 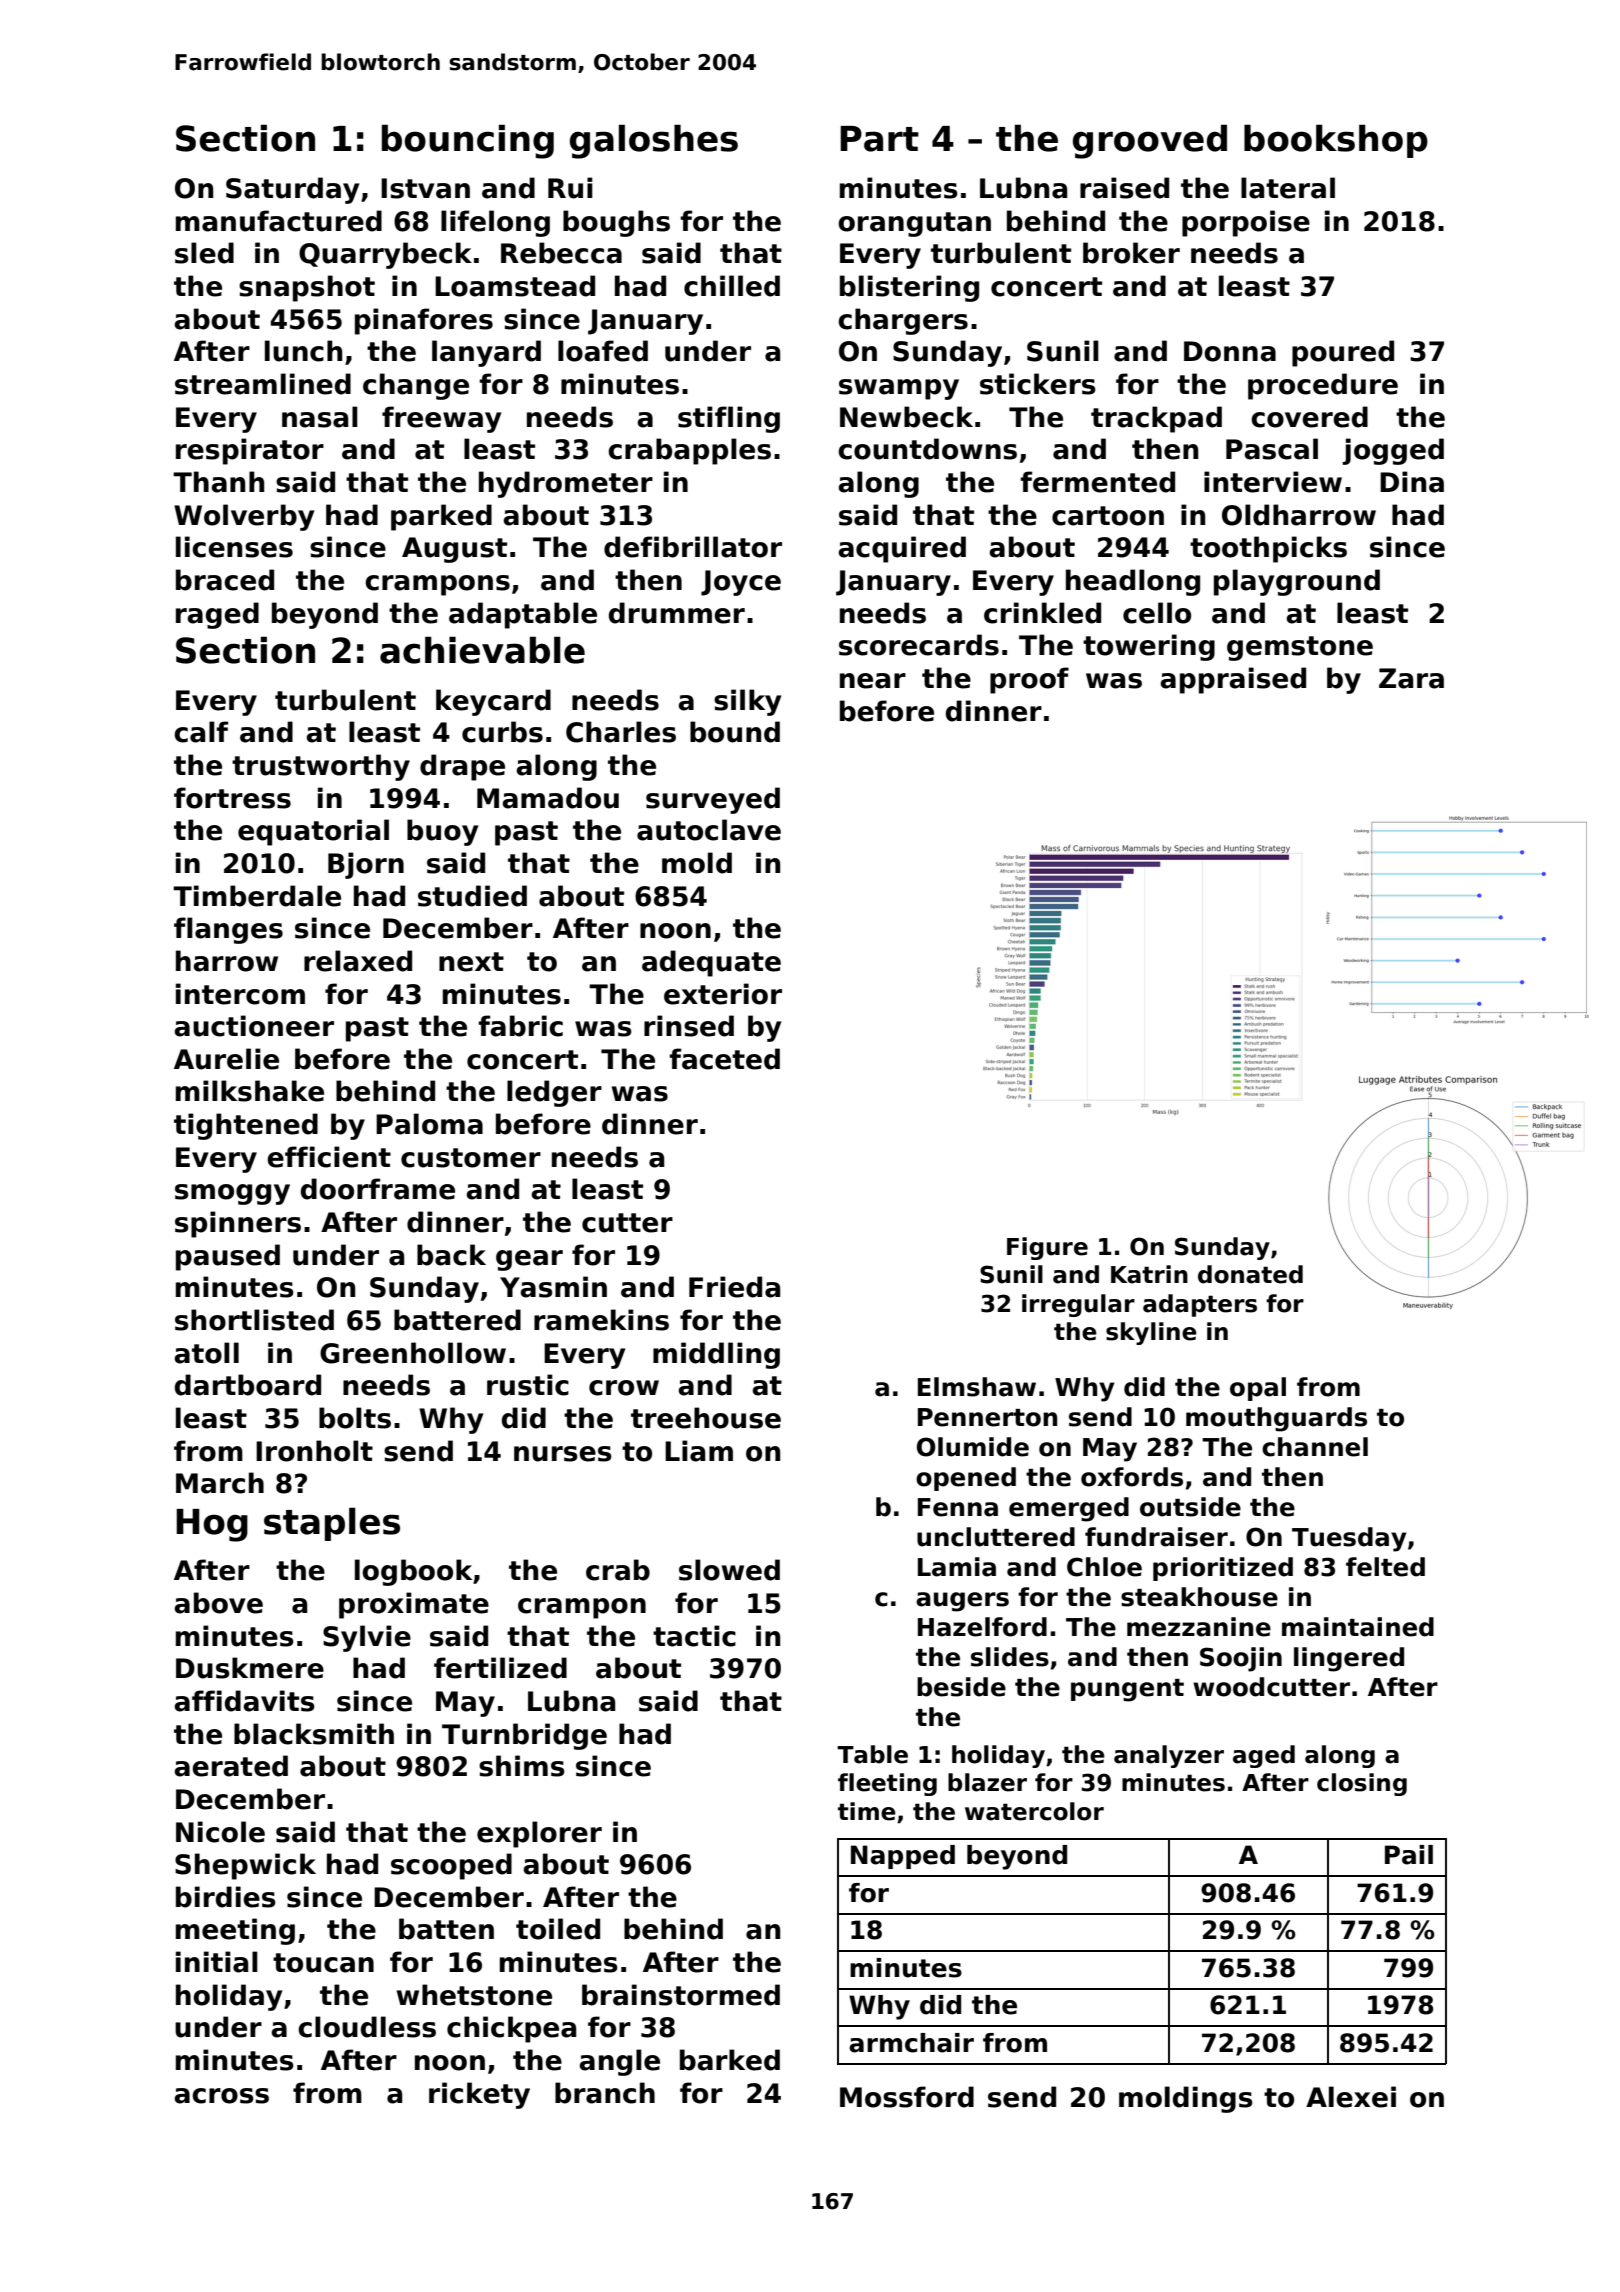 I want to click on rickety, so click(x=479, y=2095).
